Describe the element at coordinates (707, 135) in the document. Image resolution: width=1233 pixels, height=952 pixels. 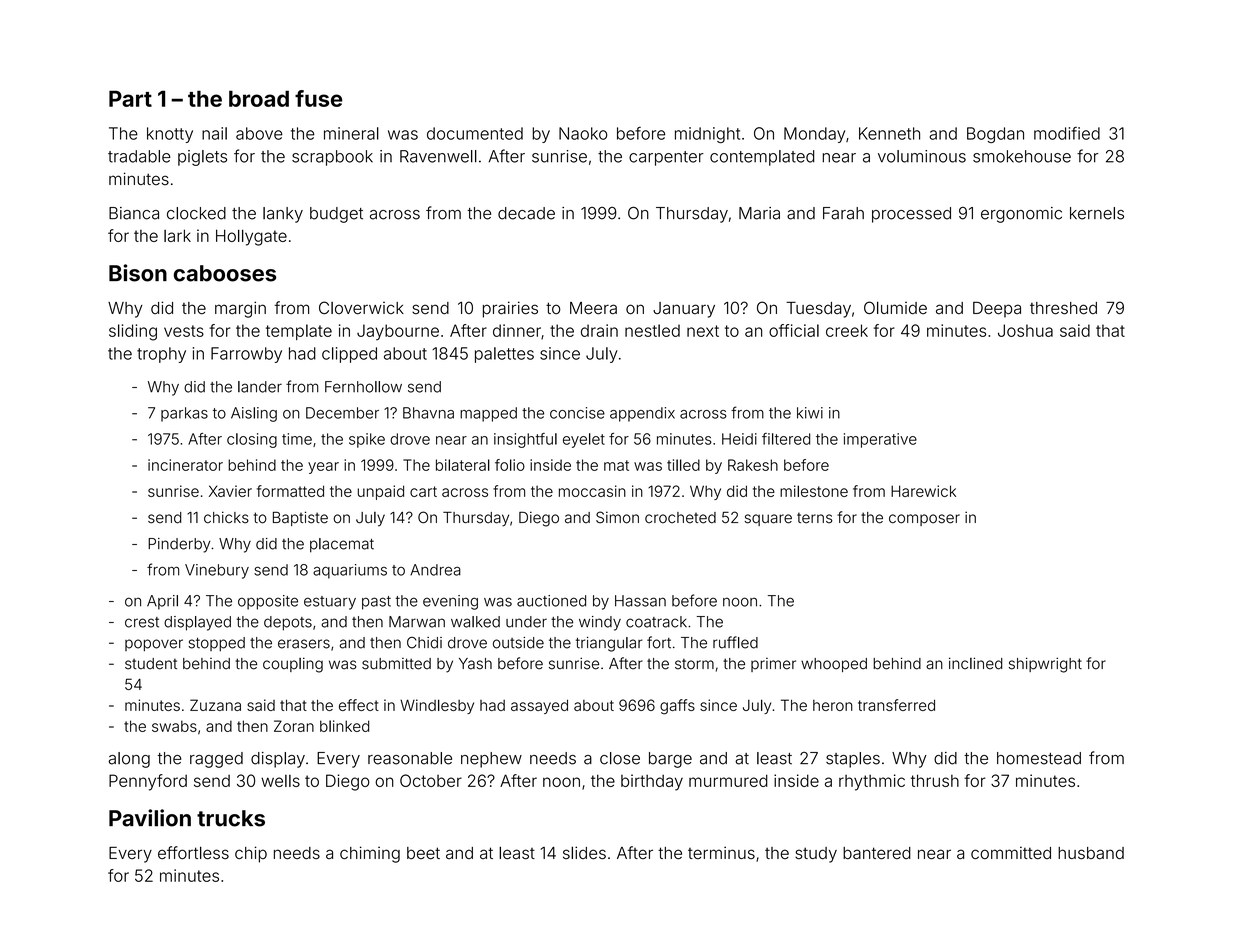
I see `midnight` at that location.
